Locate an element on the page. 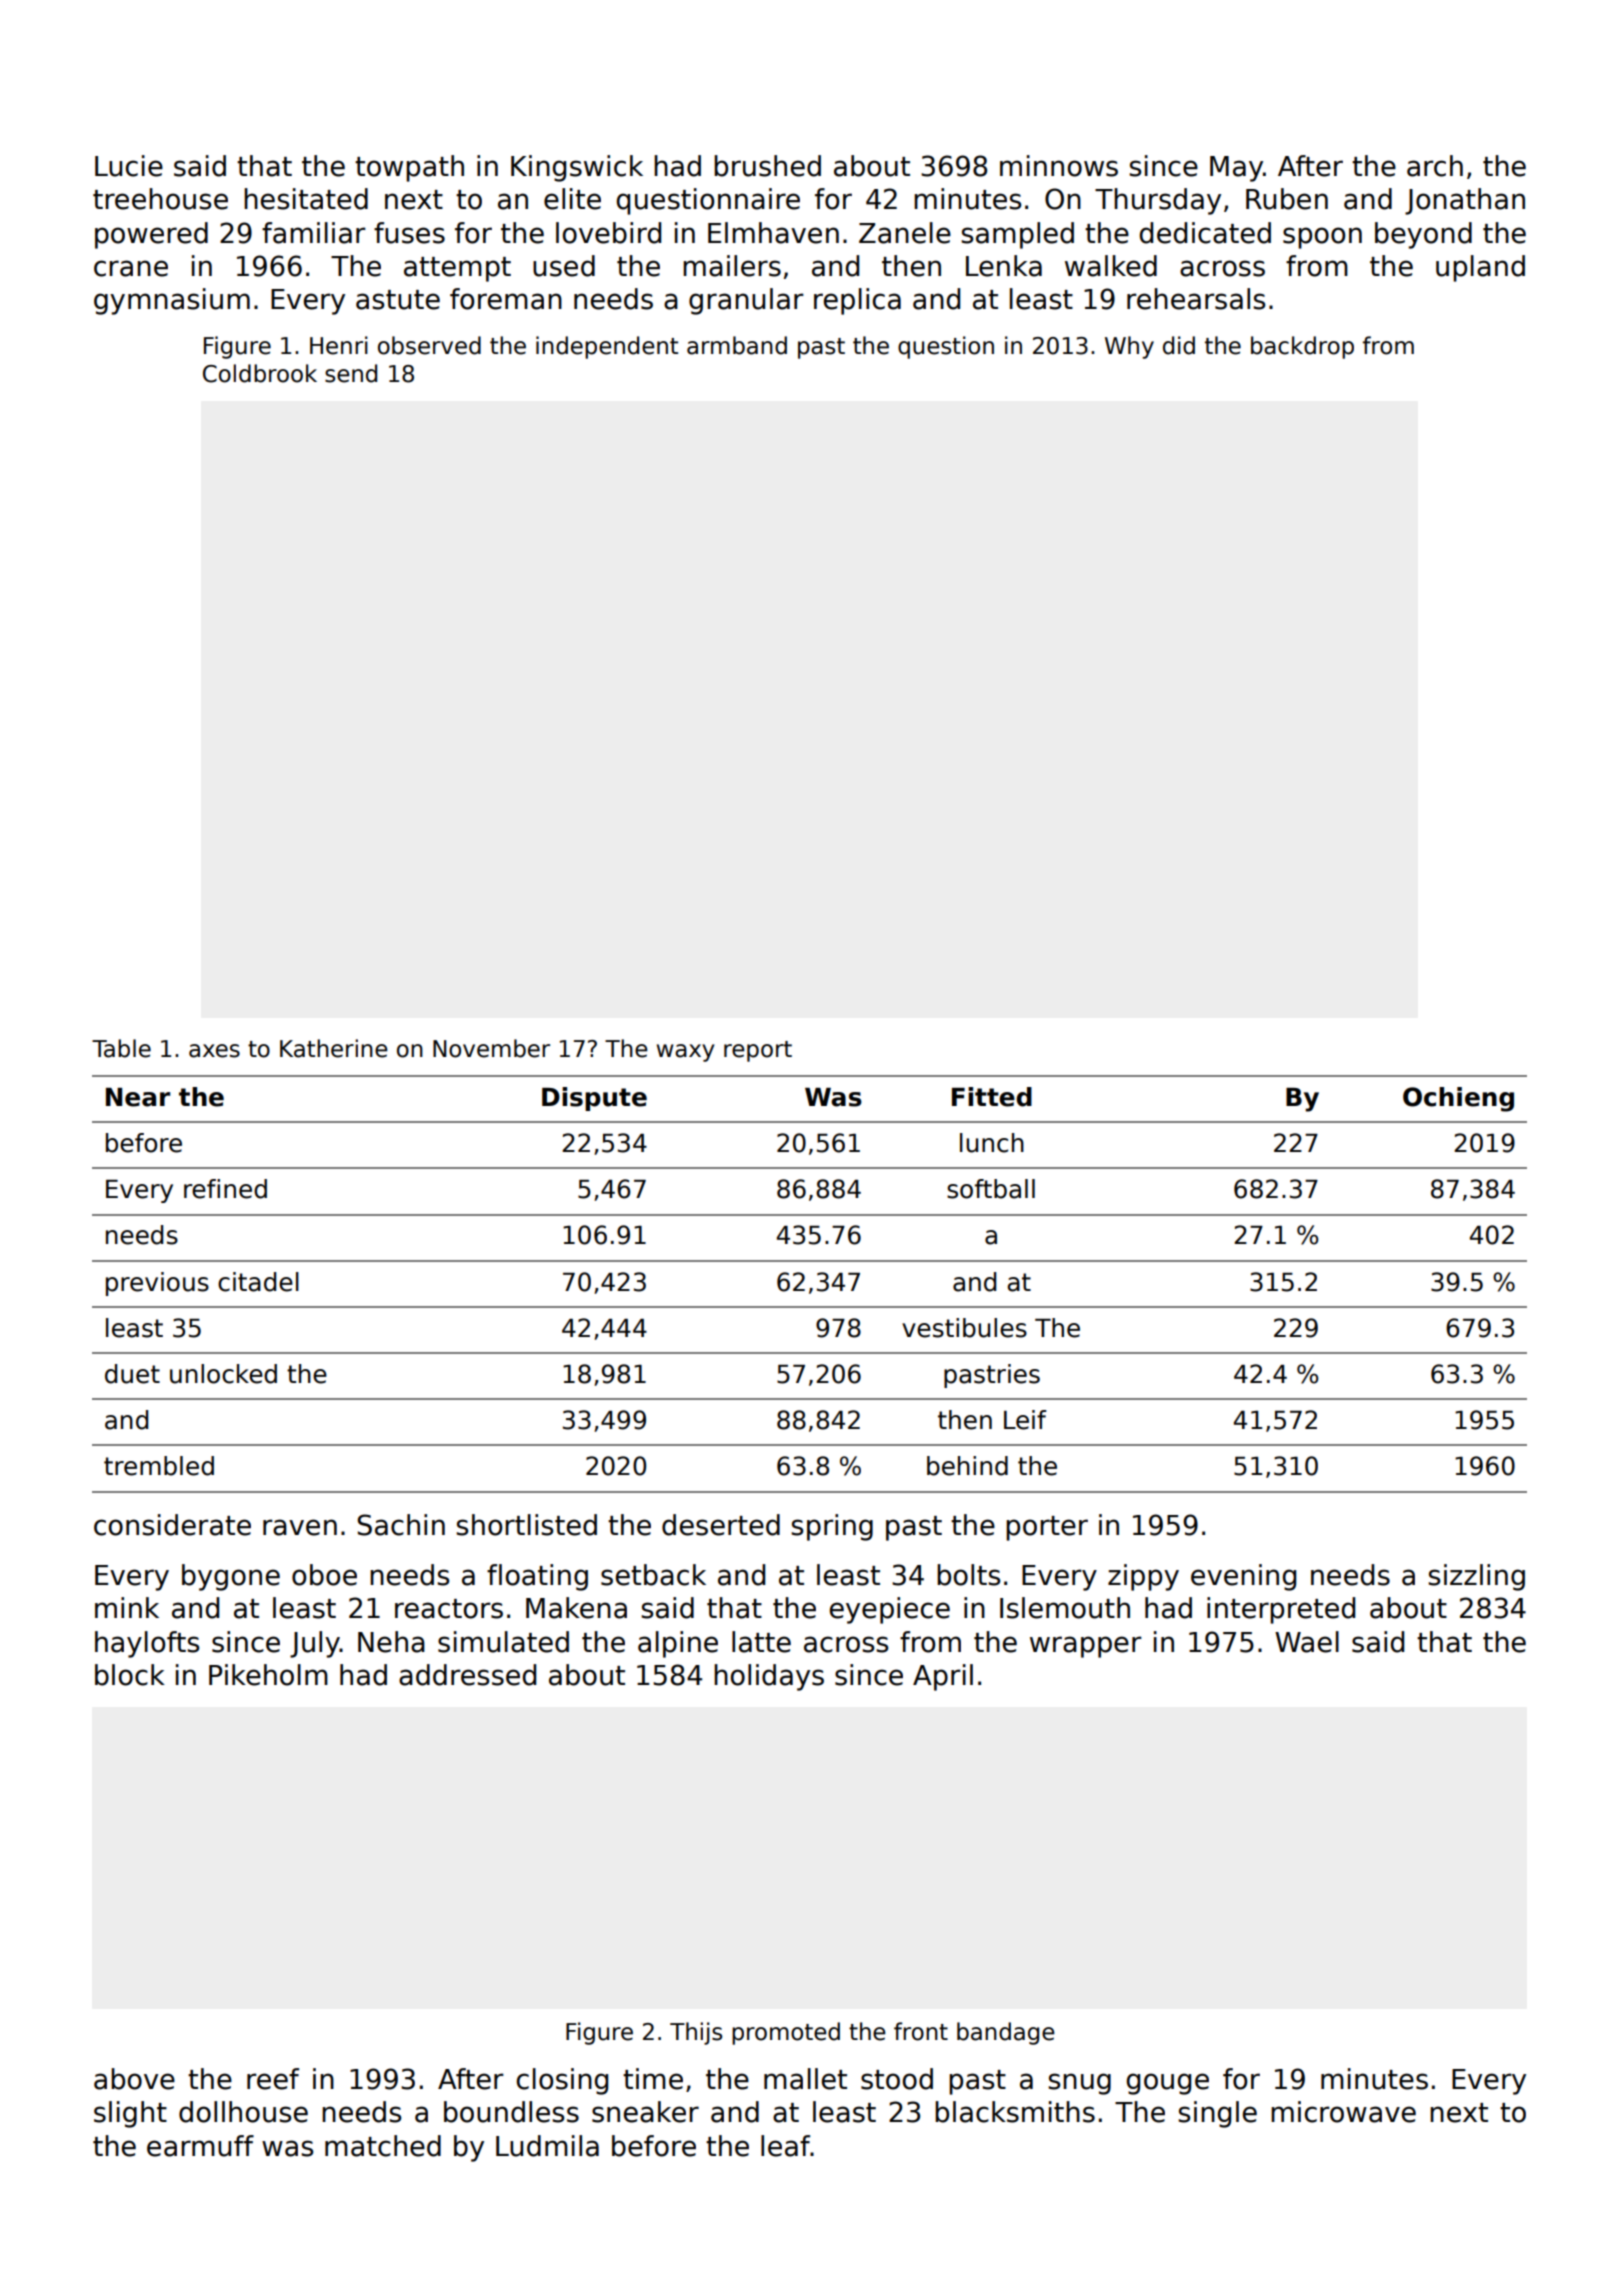 The height and width of the image is (2292, 1620). Lucie is located at coordinates (129, 166).
